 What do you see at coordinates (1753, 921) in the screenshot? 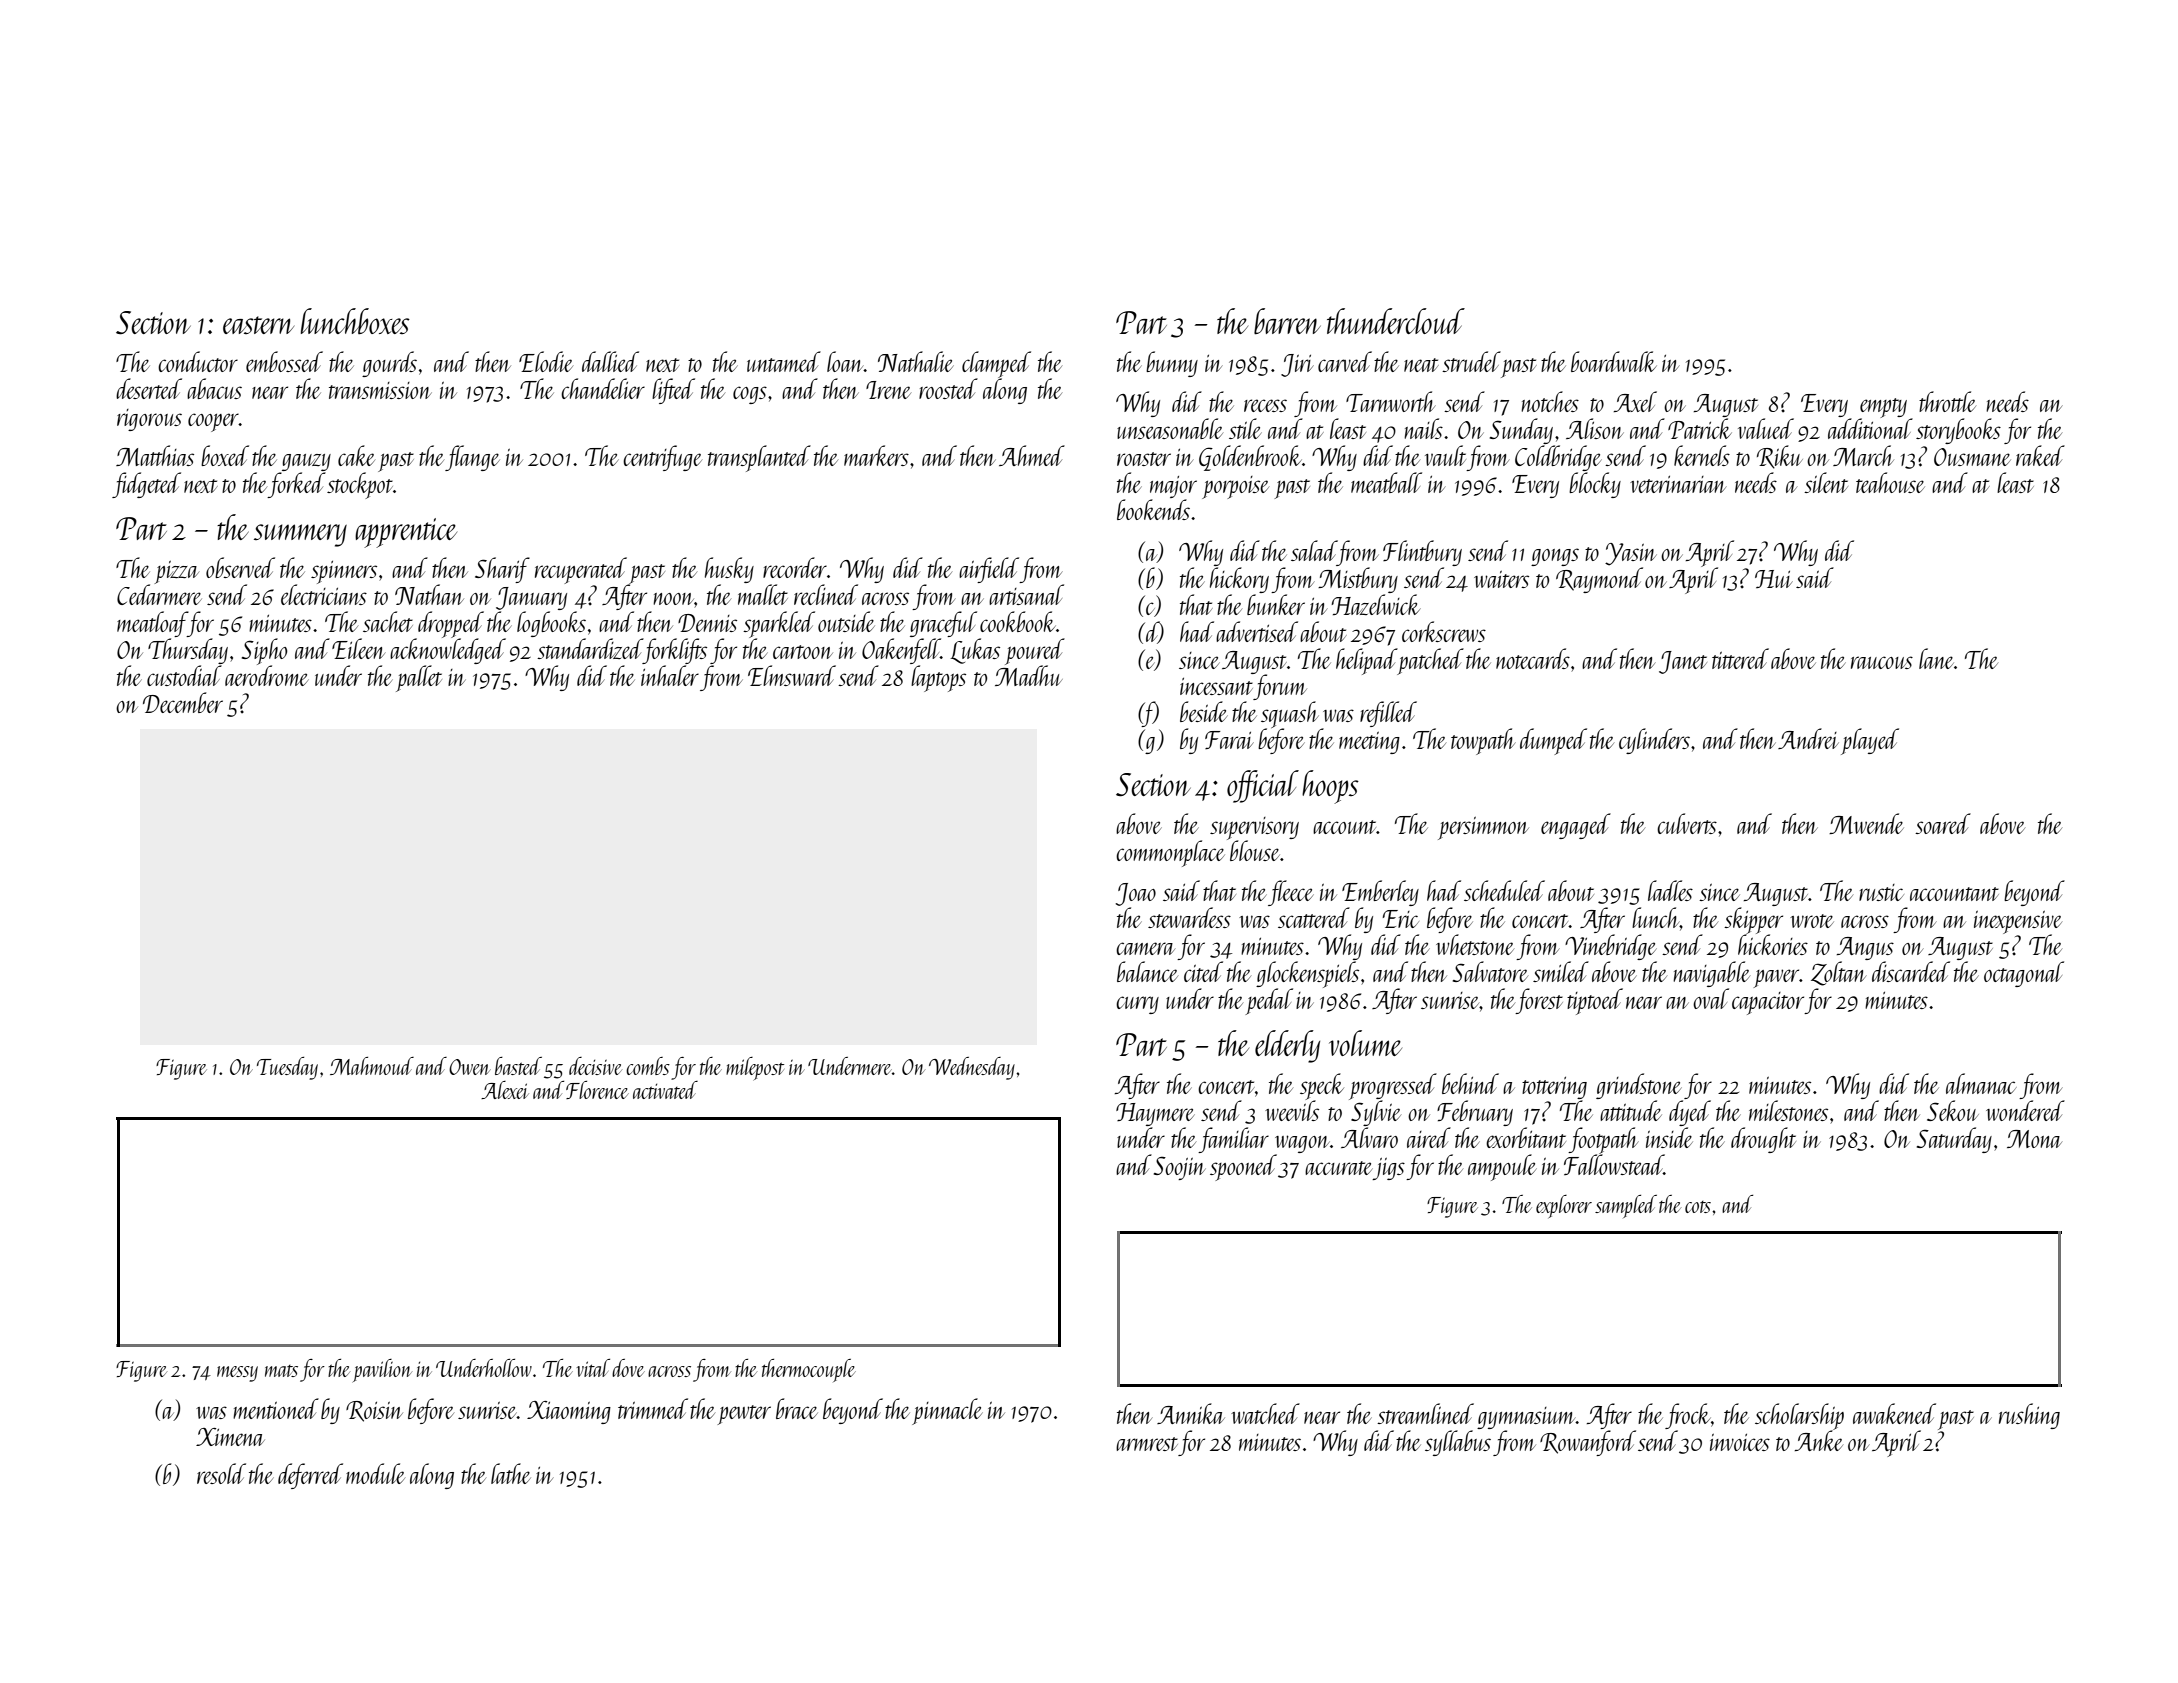
I see `skipper` at bounding box center [1753, 921].
